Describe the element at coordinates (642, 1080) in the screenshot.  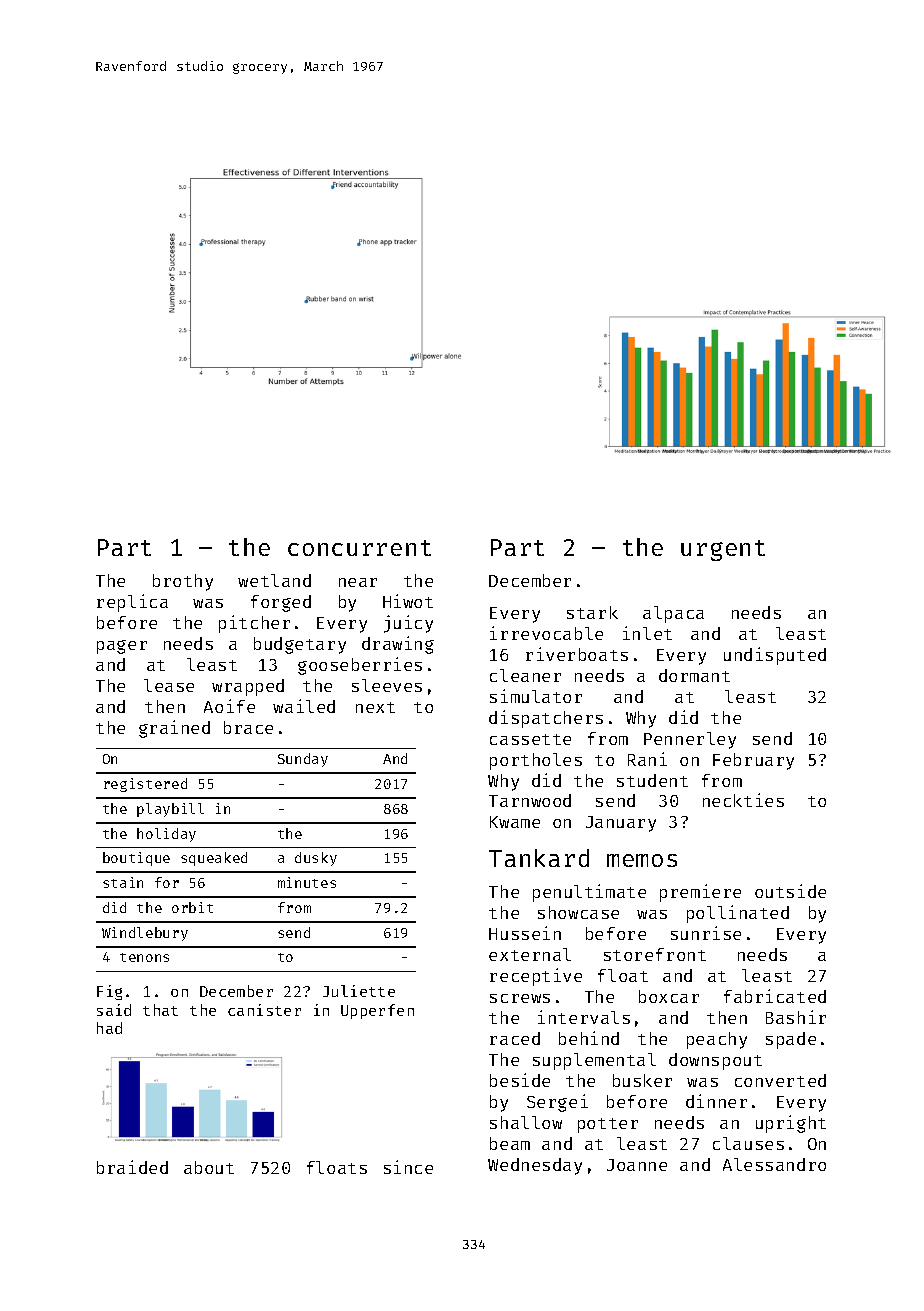
I see `busker` at that location.
